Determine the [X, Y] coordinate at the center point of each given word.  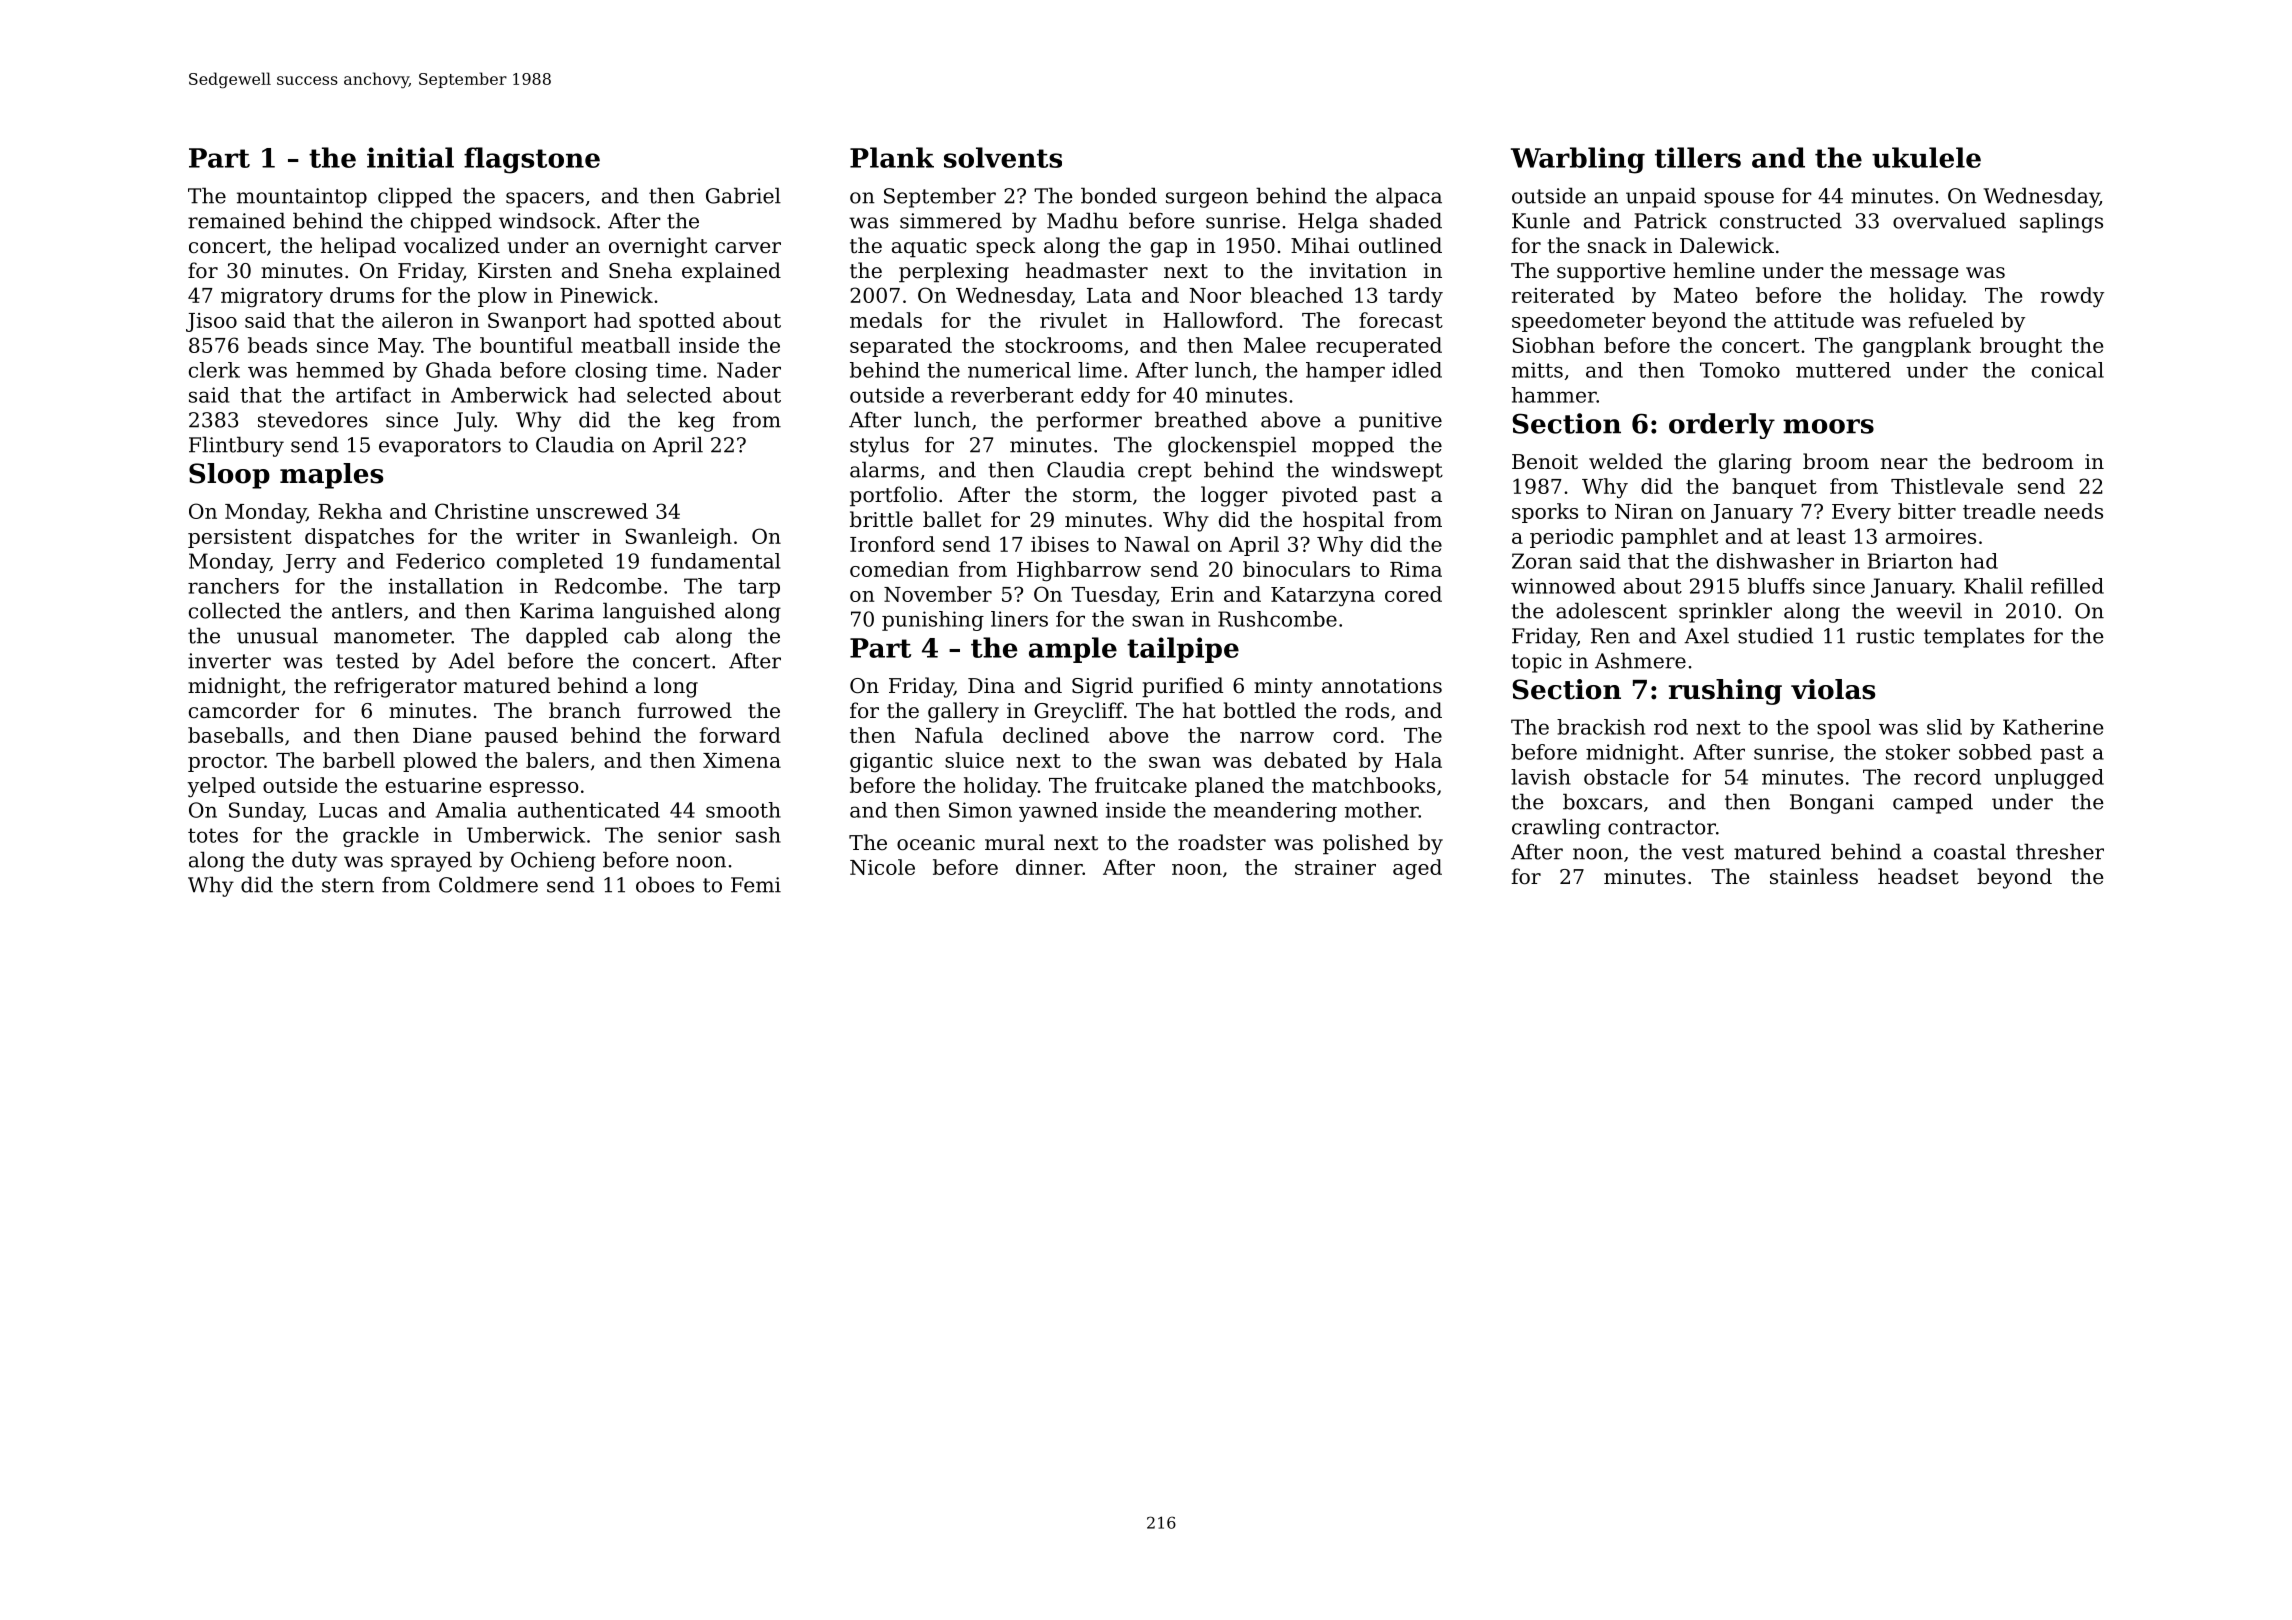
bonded [1119, 195]
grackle [381, 837]
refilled [2067, 586]
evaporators [440, 447]
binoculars [1296, 569]
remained [236, 220]
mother [1381, 810]
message [1914, 275]
